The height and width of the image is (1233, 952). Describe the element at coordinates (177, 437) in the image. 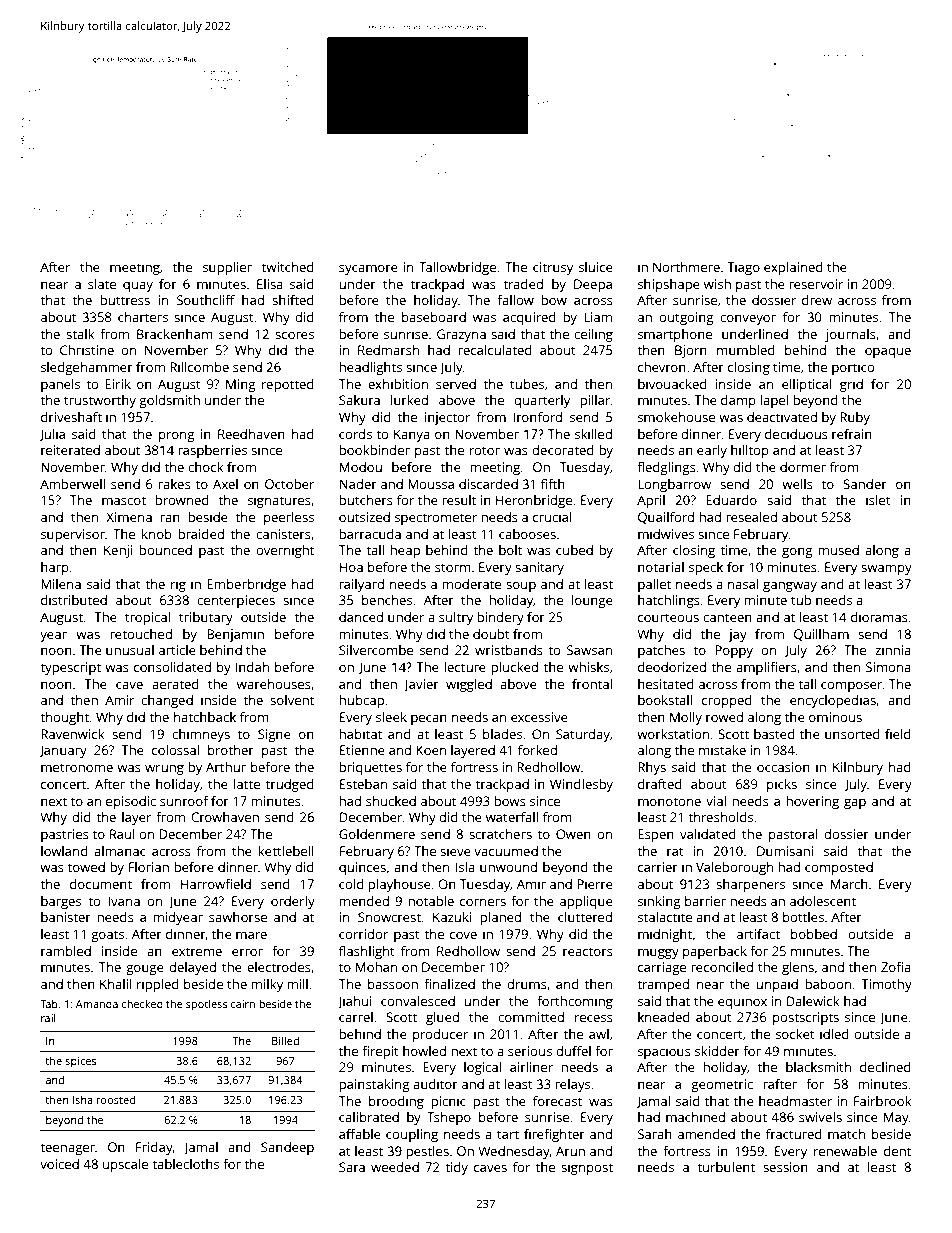

I see `prong` at that location.
